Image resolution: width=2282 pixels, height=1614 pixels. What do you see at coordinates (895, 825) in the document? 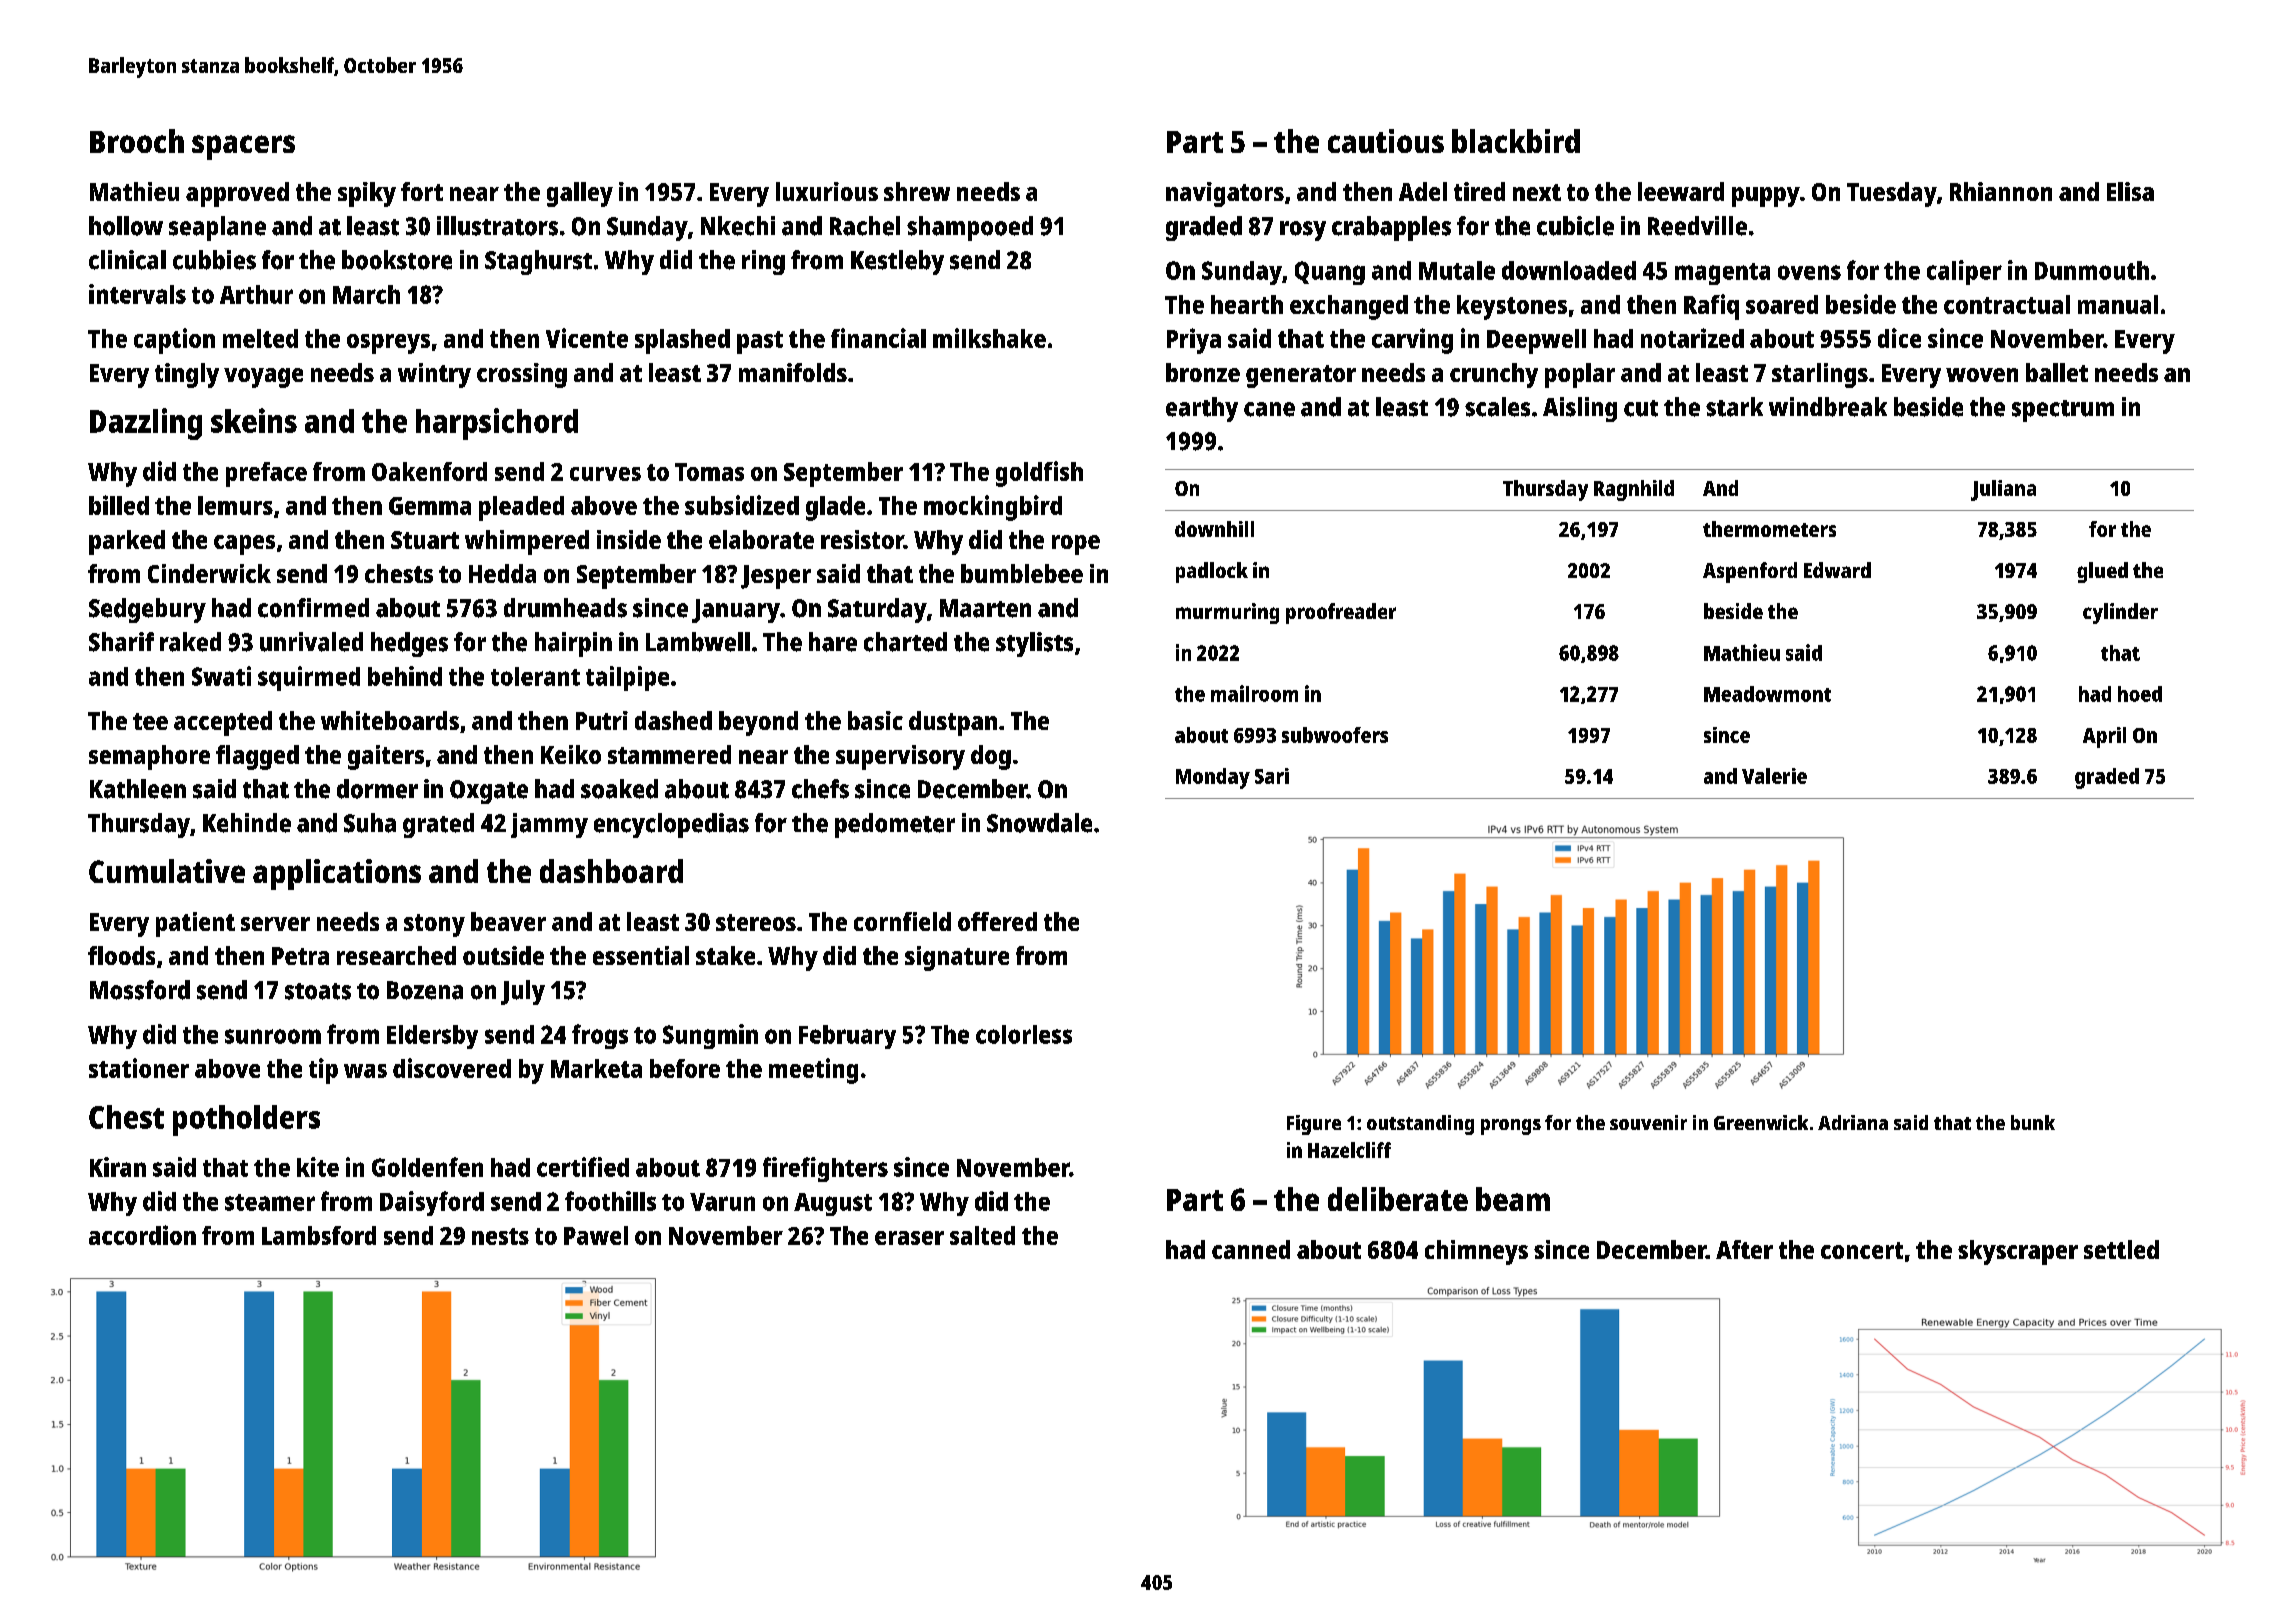
I see `pedometer` at bounding box center [895, 825].
